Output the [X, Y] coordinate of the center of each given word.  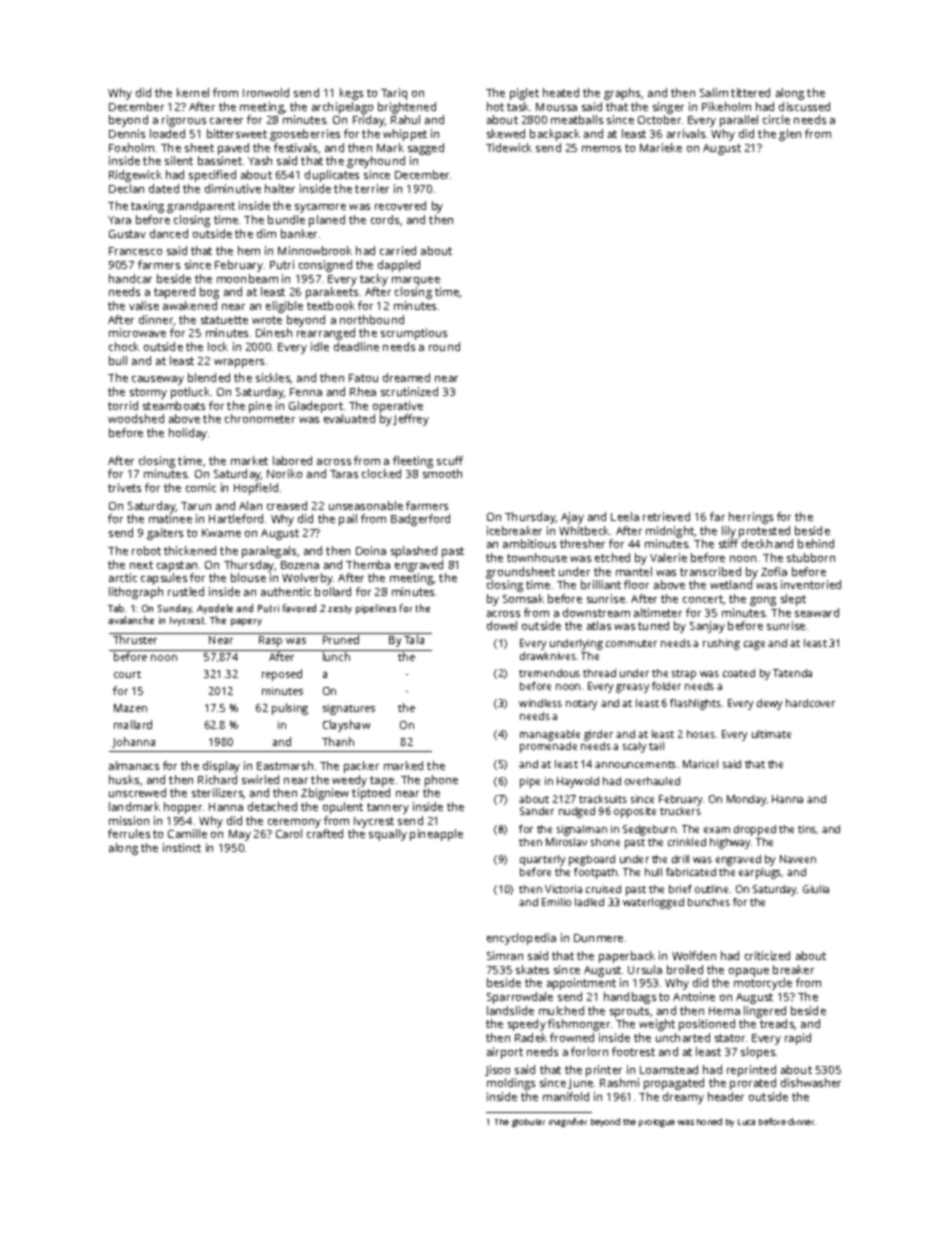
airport [505, 1053]
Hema [724, 1011]
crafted [325, 833]
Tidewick [509, 147]
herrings [751, 518]
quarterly [542, 860]
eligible [284, 307]
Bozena [300, 565]
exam [717, 830]
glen [790, 135]
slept [793, 600]
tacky [374, 280]
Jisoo [497, 1070]
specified [212, 176]
